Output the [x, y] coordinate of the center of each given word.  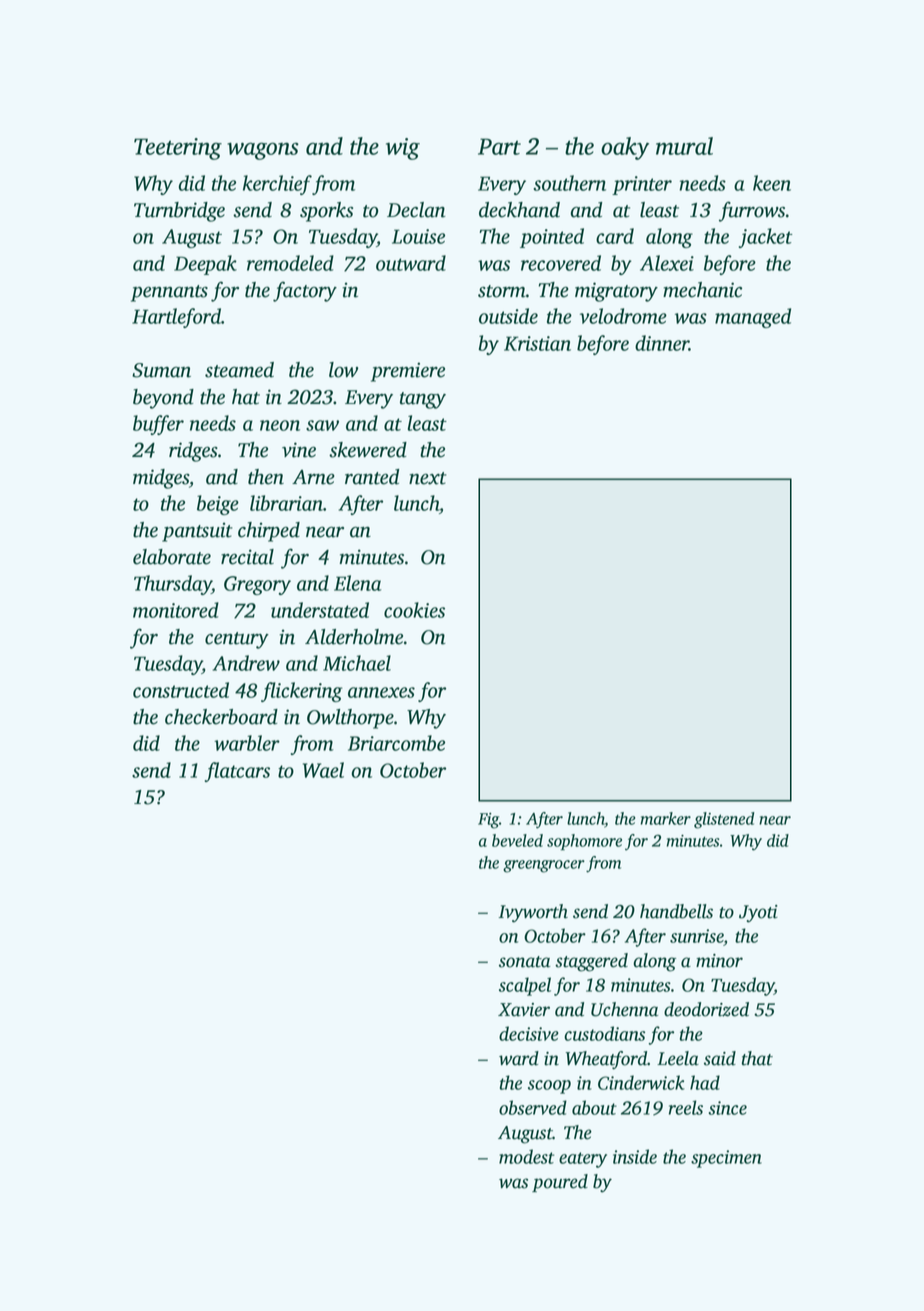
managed [753, 318]
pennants [169, 293]
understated [320, 610]
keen [772, 183]
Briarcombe [396, 743]
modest [526, 1156]
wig [403, 149]
